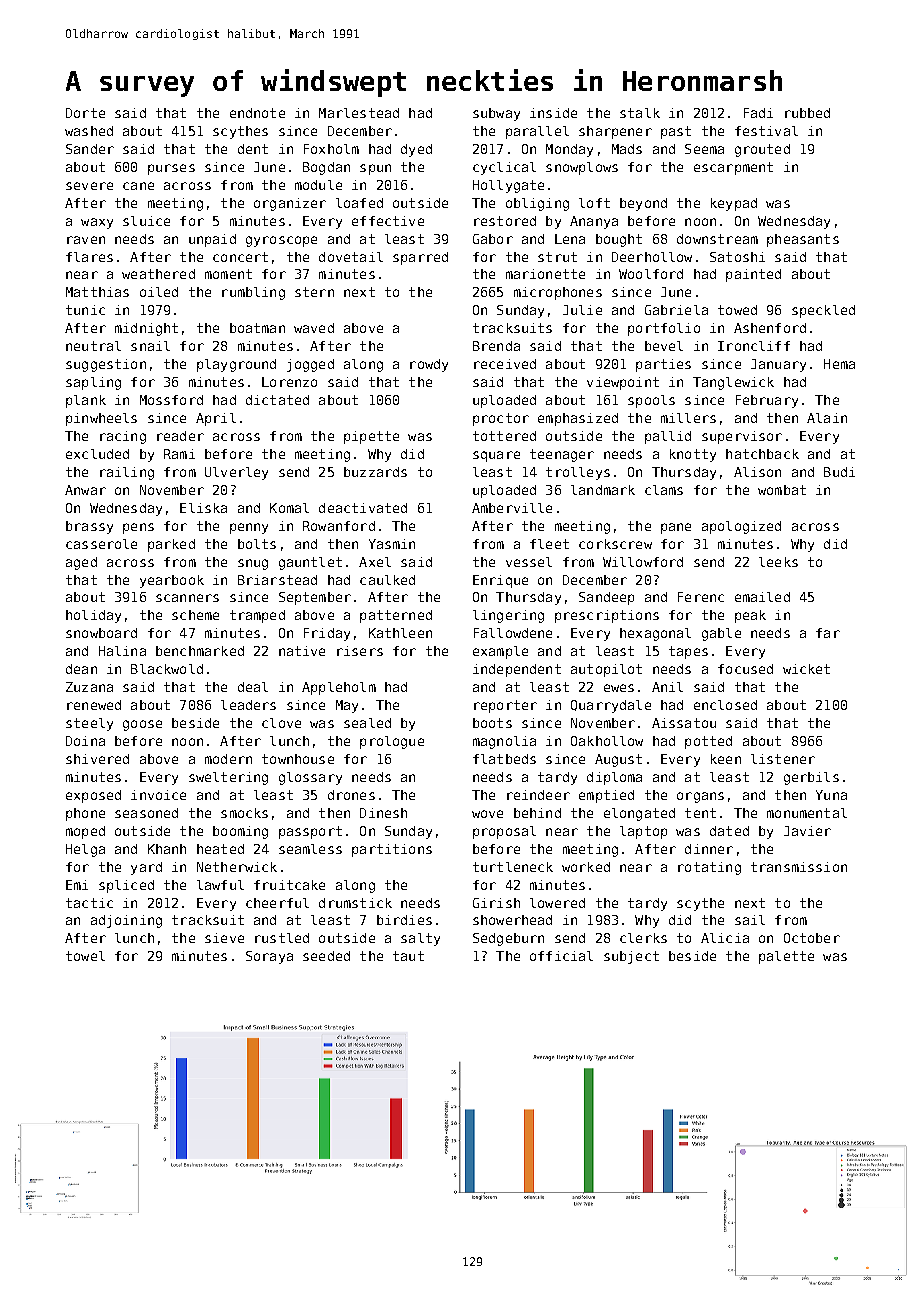 The width and height of the screenshot is (924, 1308). I want to click on Eliska, so click(203, 508).
